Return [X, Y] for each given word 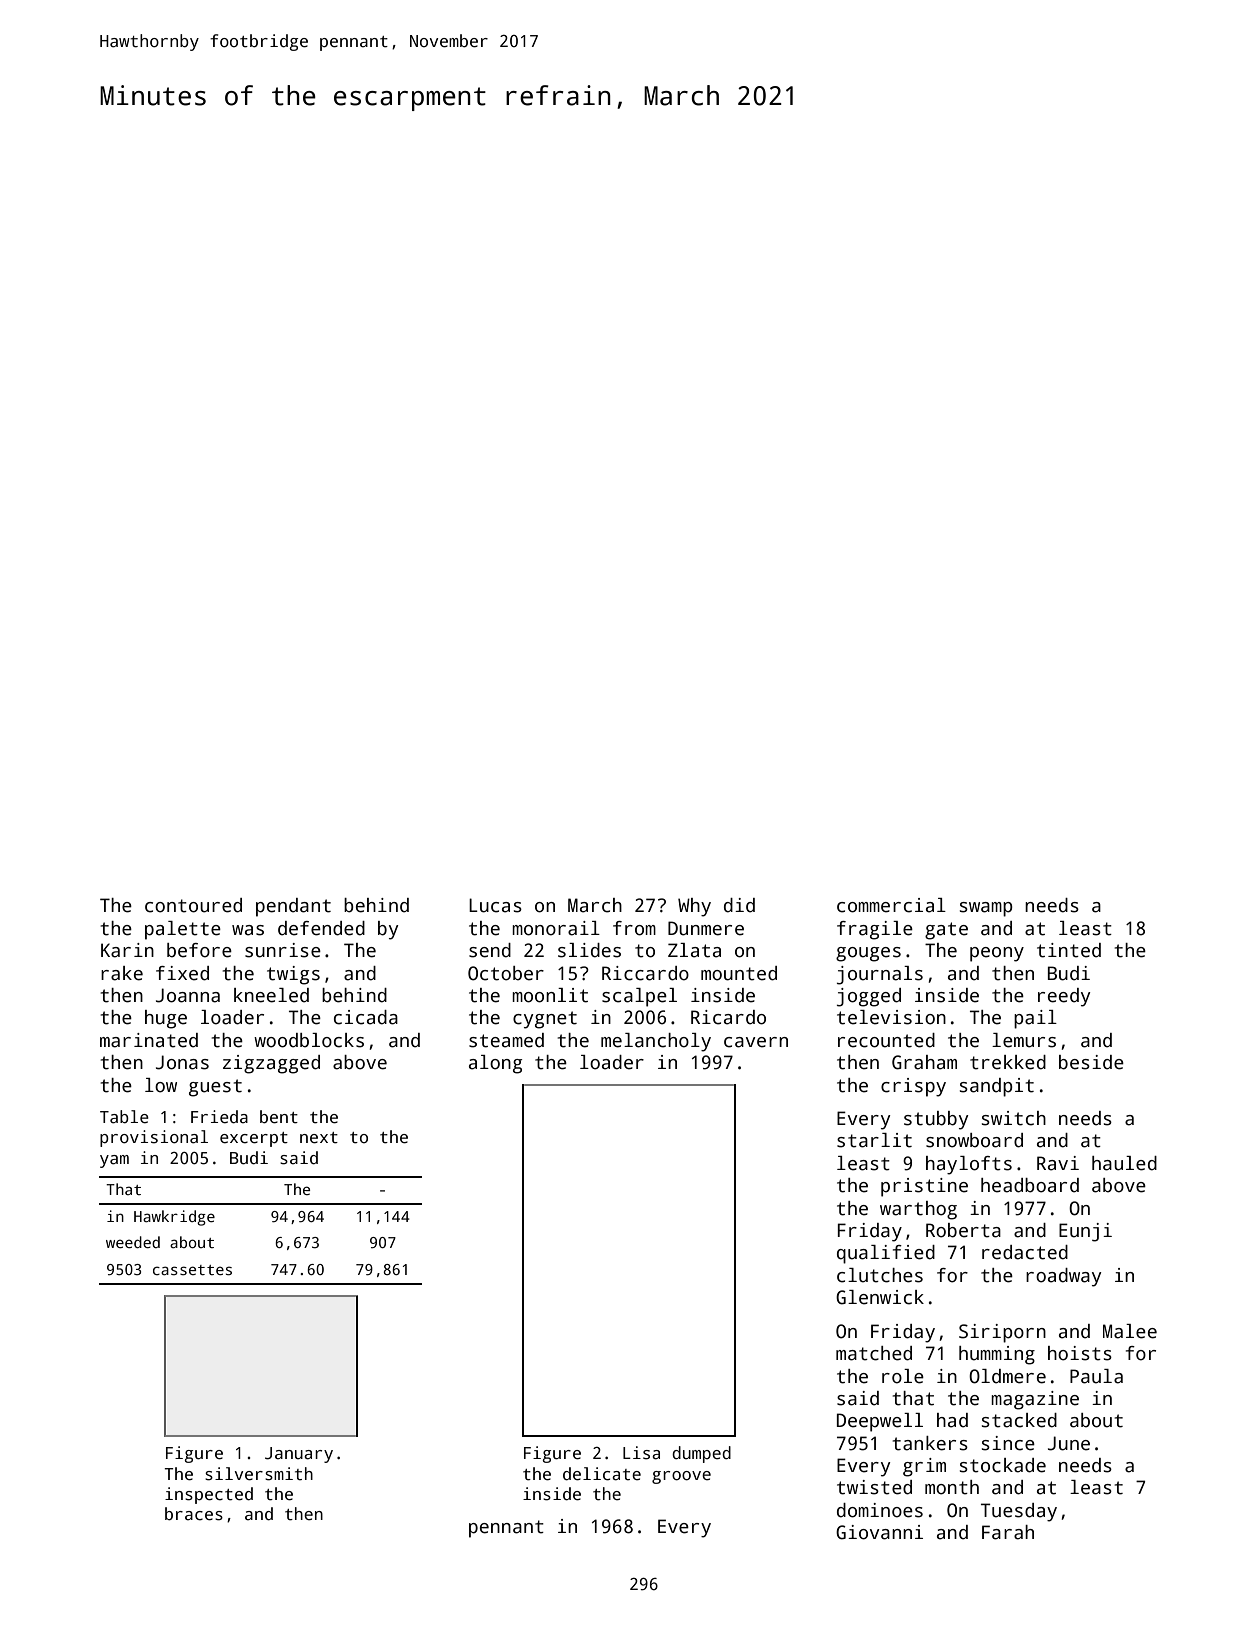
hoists [1080, 1353]
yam [114, 1161]
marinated [149, 1040]
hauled [1124, 1163]
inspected [209, 1495]
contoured [193, 905]
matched [874, 1353]
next [319, 1138]
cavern [756, 1042]
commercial [891, 905]
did [739, 905]
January [299, 1455]
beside [1091, 1062]
